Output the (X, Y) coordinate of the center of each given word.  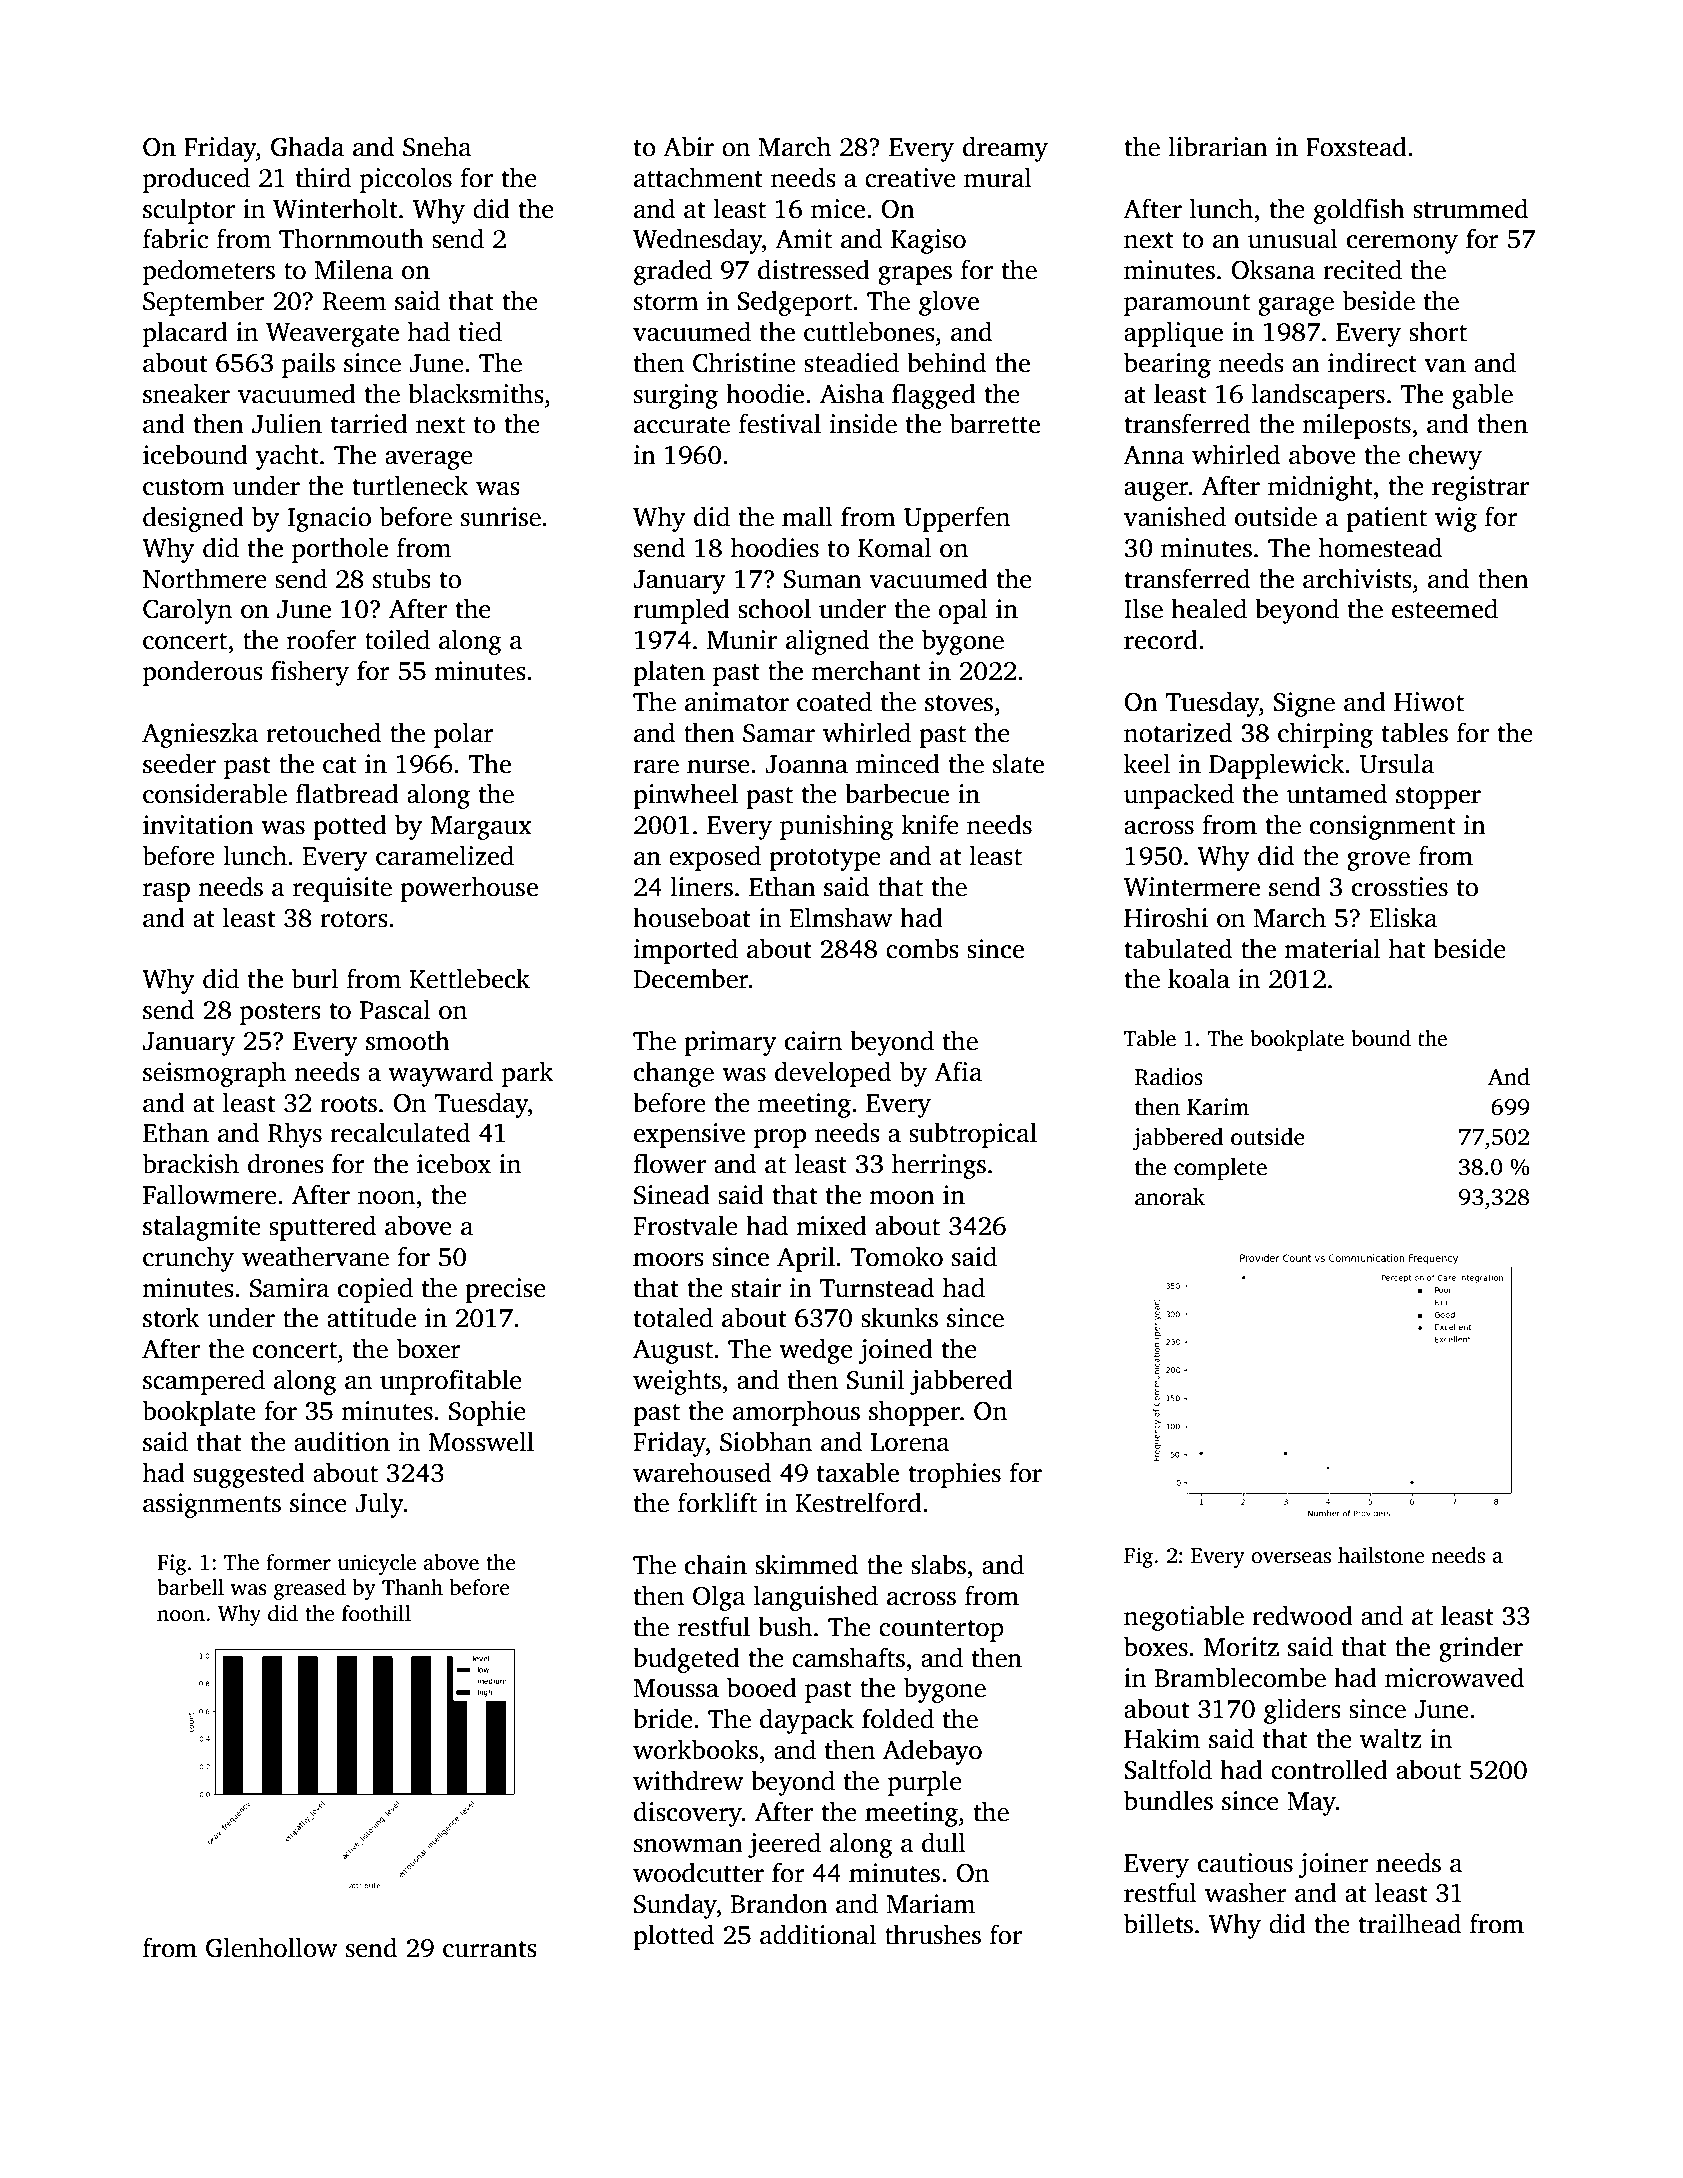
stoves (959, 703)
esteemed (1445, 608)
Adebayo (932, 1752)
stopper (1438, 798)
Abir (688, 146)
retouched (323, 732)
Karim (1218, 1107)
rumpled (681, 611)
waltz (1391, 1738)
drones (285, 1163)
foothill (376, 1613)
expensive (689, 1135)
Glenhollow (271, 1947)
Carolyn (187, 611)
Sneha (437, 146)
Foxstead (1356, 146)
